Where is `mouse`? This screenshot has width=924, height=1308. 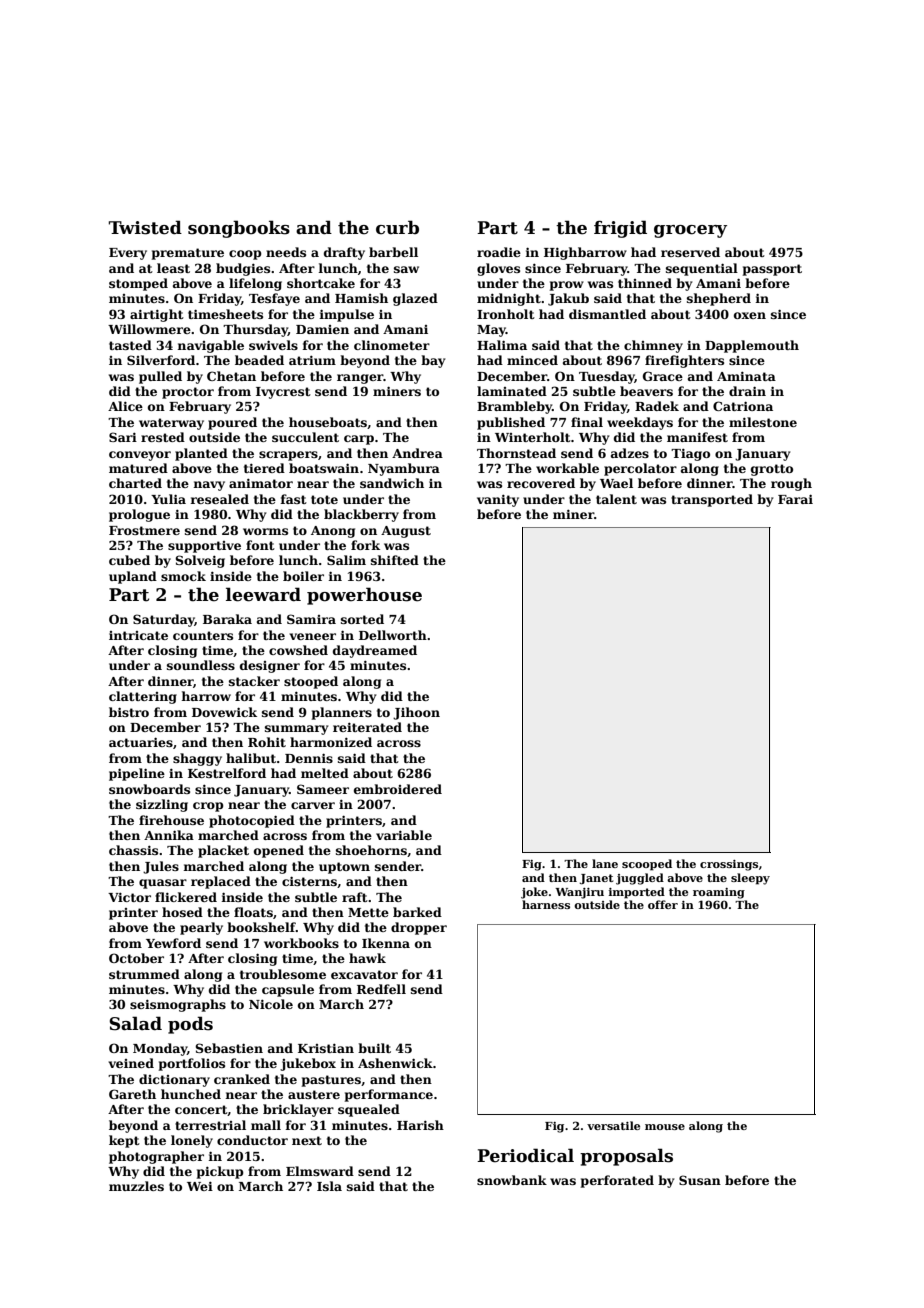 mouse is located at coordinates (665, 1127).
